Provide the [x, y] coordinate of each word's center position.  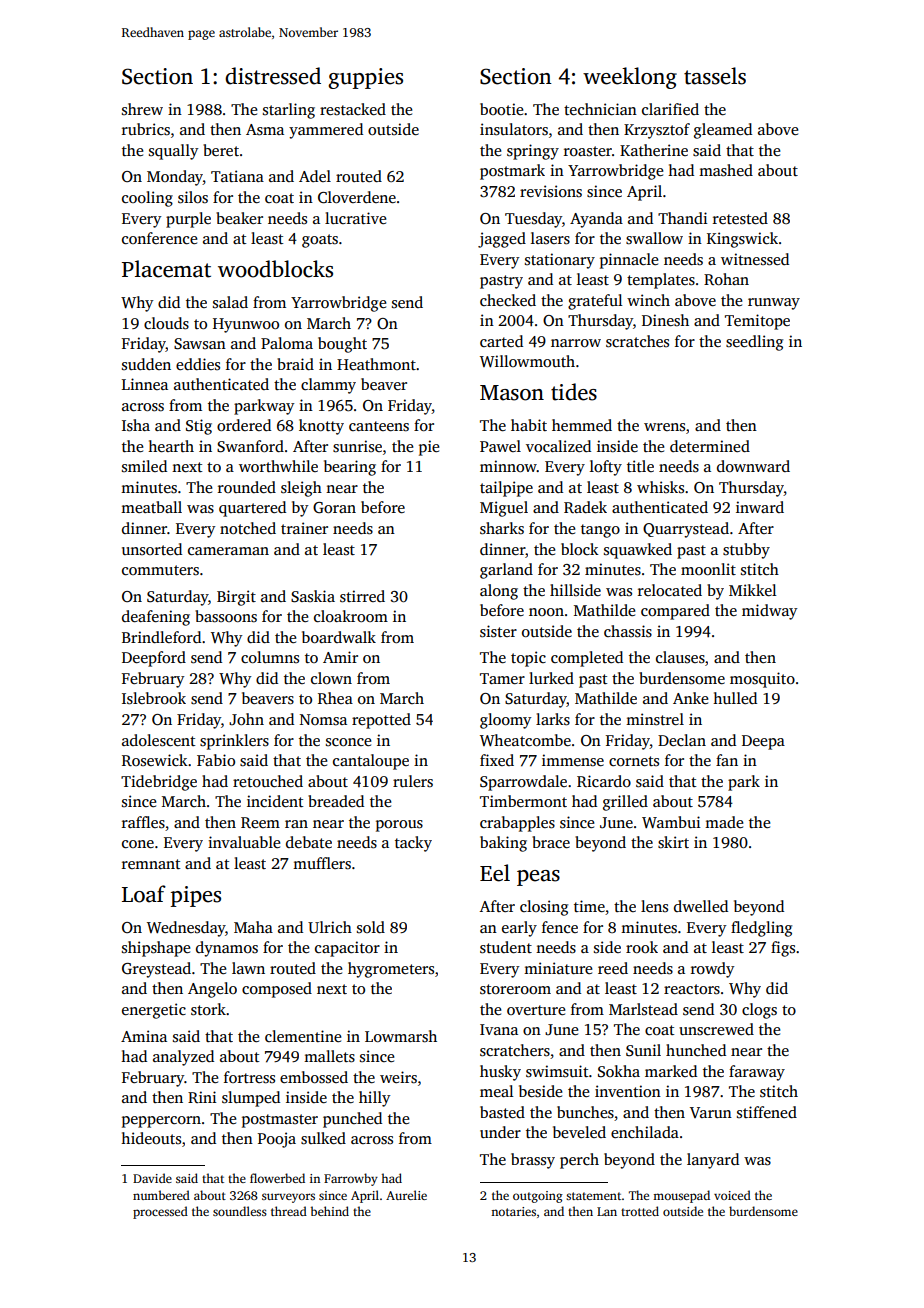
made [724, 822]
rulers [413, 781]
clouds [166, 323]
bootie [501, 109]
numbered [161, 1195]
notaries [513, 1211]
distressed [273, 76]
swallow [654, 238]
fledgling [761, 929]
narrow [576, 343]
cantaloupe [371, 762]
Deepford [154, 659]
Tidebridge [159, 783]
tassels [715, 76]
